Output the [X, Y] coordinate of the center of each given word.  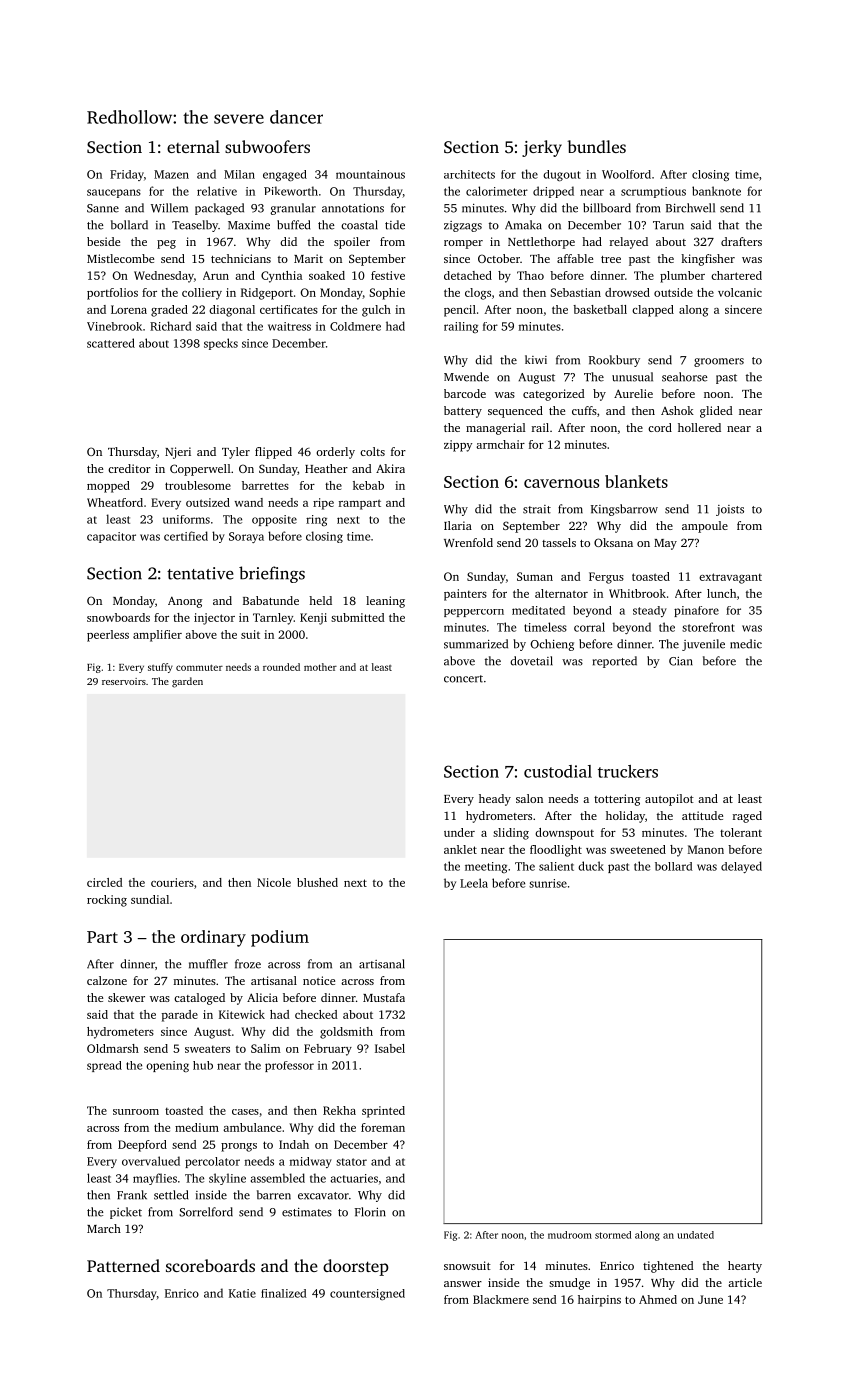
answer [463, 1284]
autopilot [669, 800]
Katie [242, 1293]
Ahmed [658, 1299]
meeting [486, 867]
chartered [736, 275]
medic [746, 644]
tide [395, 225]
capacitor [111, 537]
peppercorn [474, 613]
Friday [127, 175]
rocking [107, 901]
